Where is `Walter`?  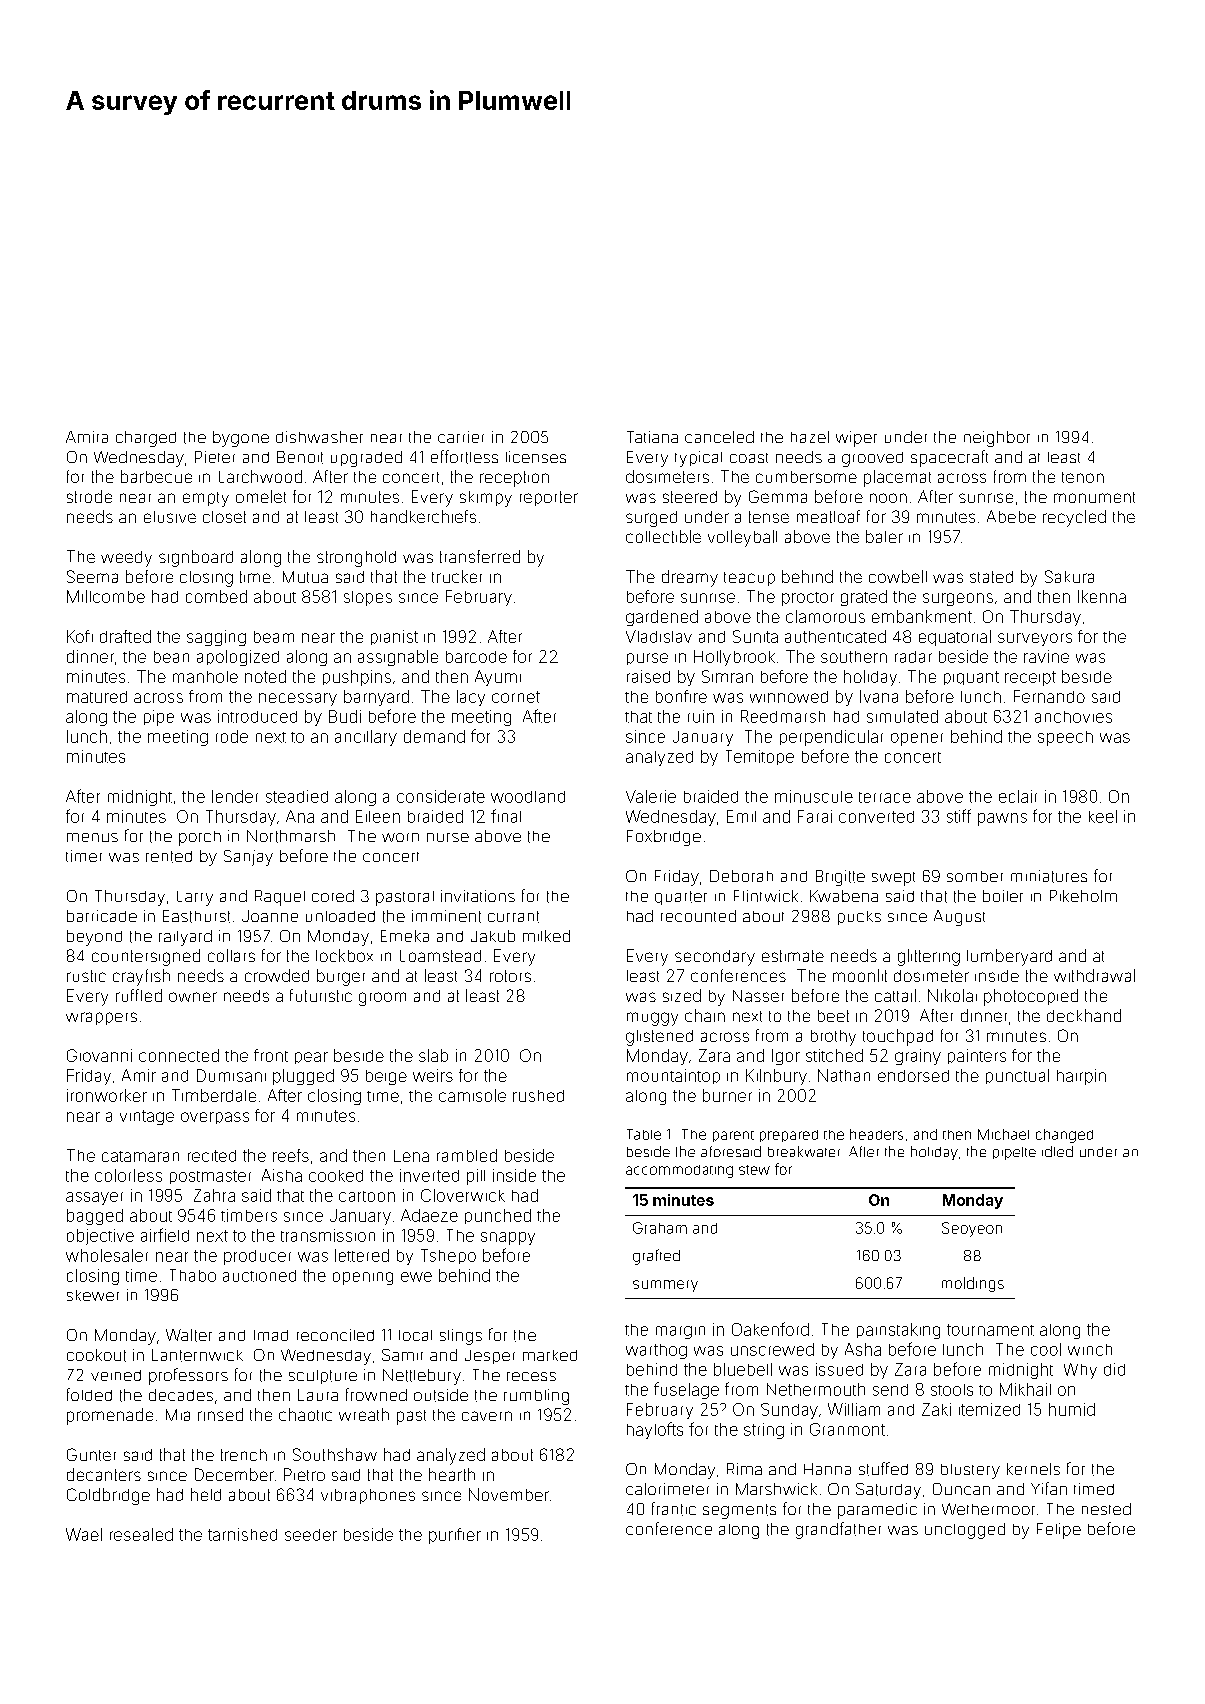
Walter is located at coordinates (189, 1335).
